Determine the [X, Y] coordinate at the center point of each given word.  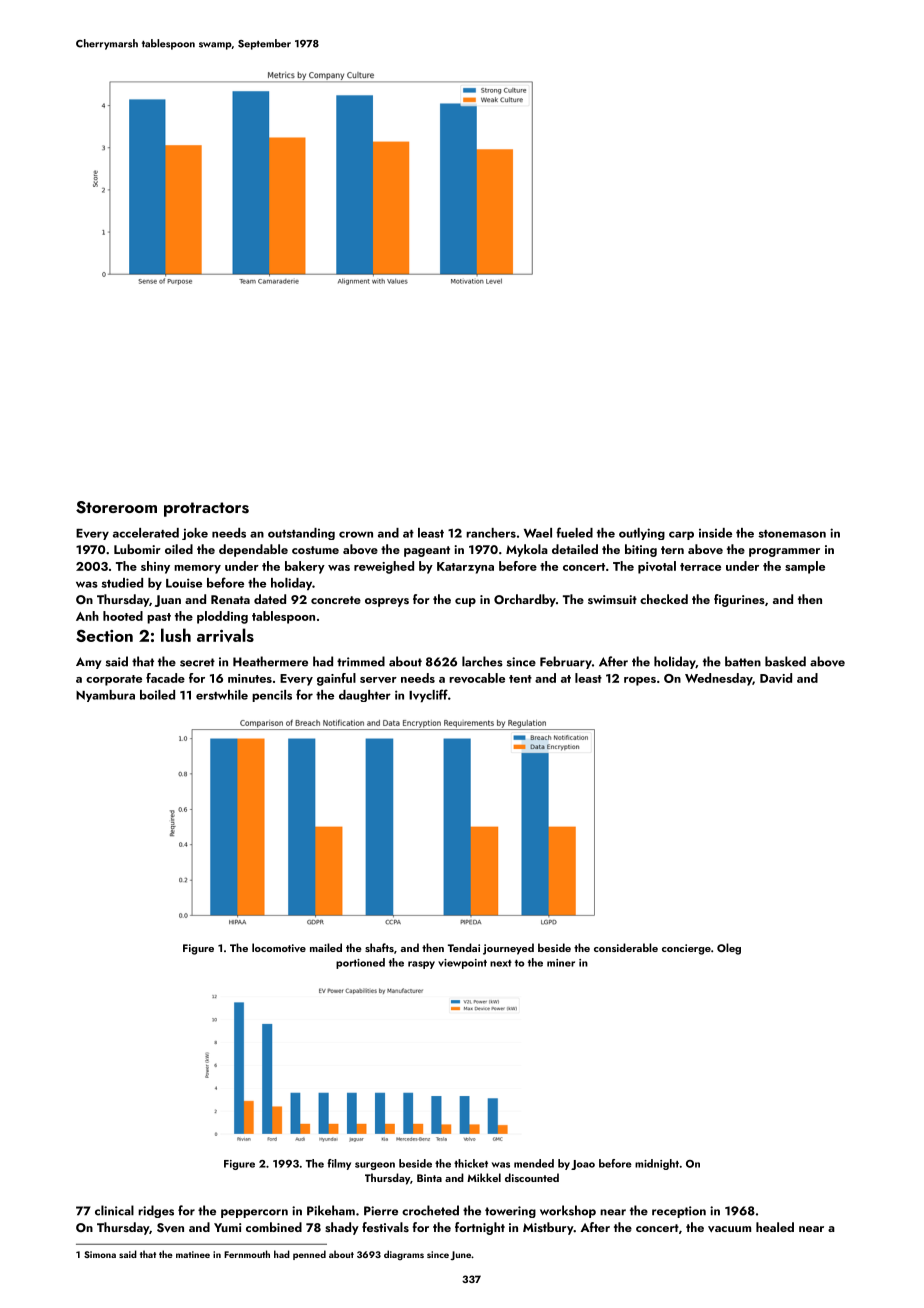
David [776, 678]
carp [681, 535]
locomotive [279, 947]
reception [679, 1212]
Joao [583, 1165]
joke [195, 534]
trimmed [361, 661]
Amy [88, 663]
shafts [379, 947]
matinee [193, 1254]
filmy [339, 1164]
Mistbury [548, 1228]
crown [356, 534]
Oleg [729, 949]
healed [775, 1227]
